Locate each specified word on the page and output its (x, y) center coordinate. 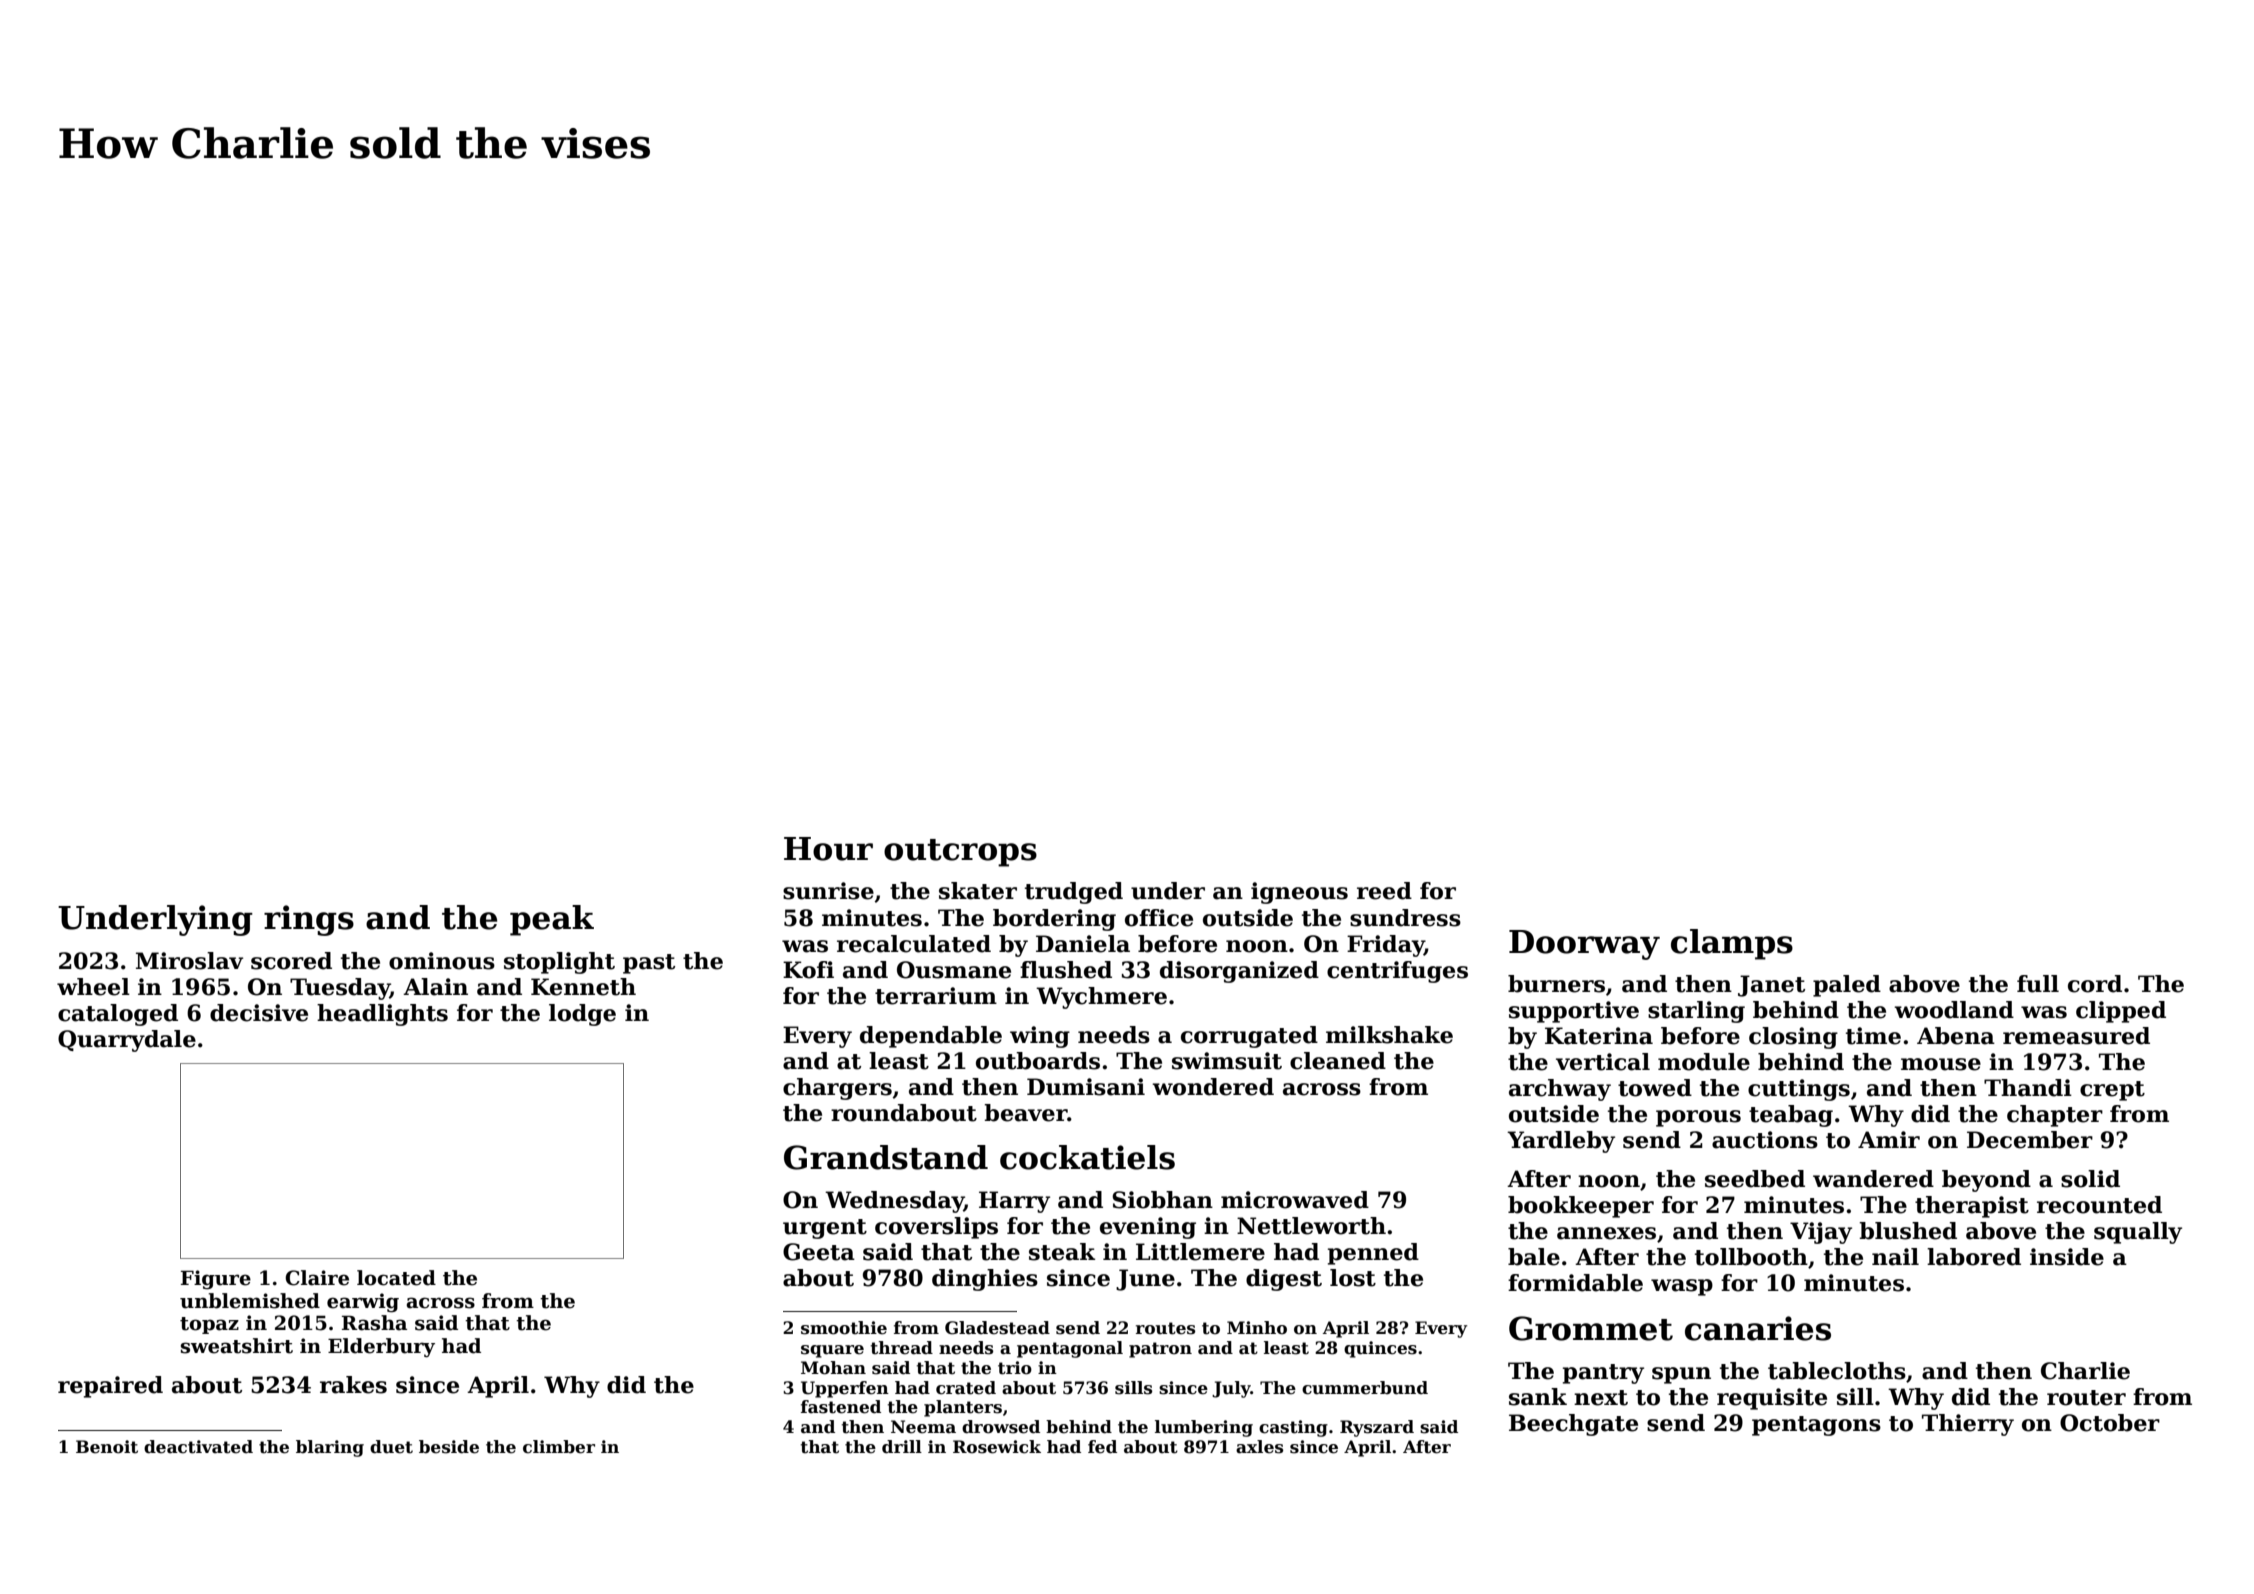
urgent (825, 1229)
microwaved (1295, 1200)
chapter (2055, 1116)
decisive (259, 1013)
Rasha (374, 1323)
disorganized (1239, 972)
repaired (110, 1387)
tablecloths (1837, 1371)
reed (1384, 891)
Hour (828, 849)
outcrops (960, 853)
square (832, 1351)
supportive (1574, 1012)
